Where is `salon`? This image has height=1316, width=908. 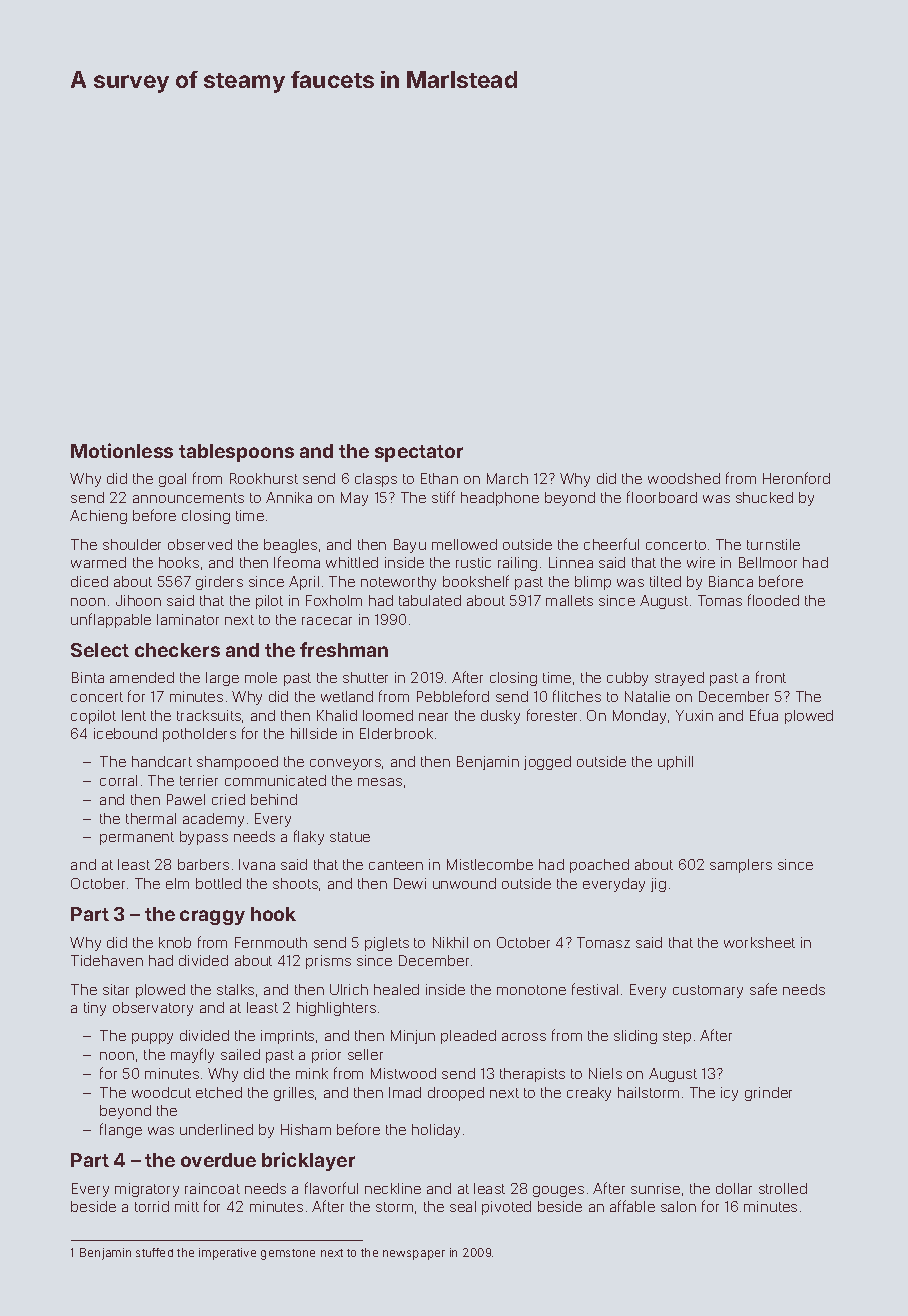 salon is located at coordinates (678, 1206).
